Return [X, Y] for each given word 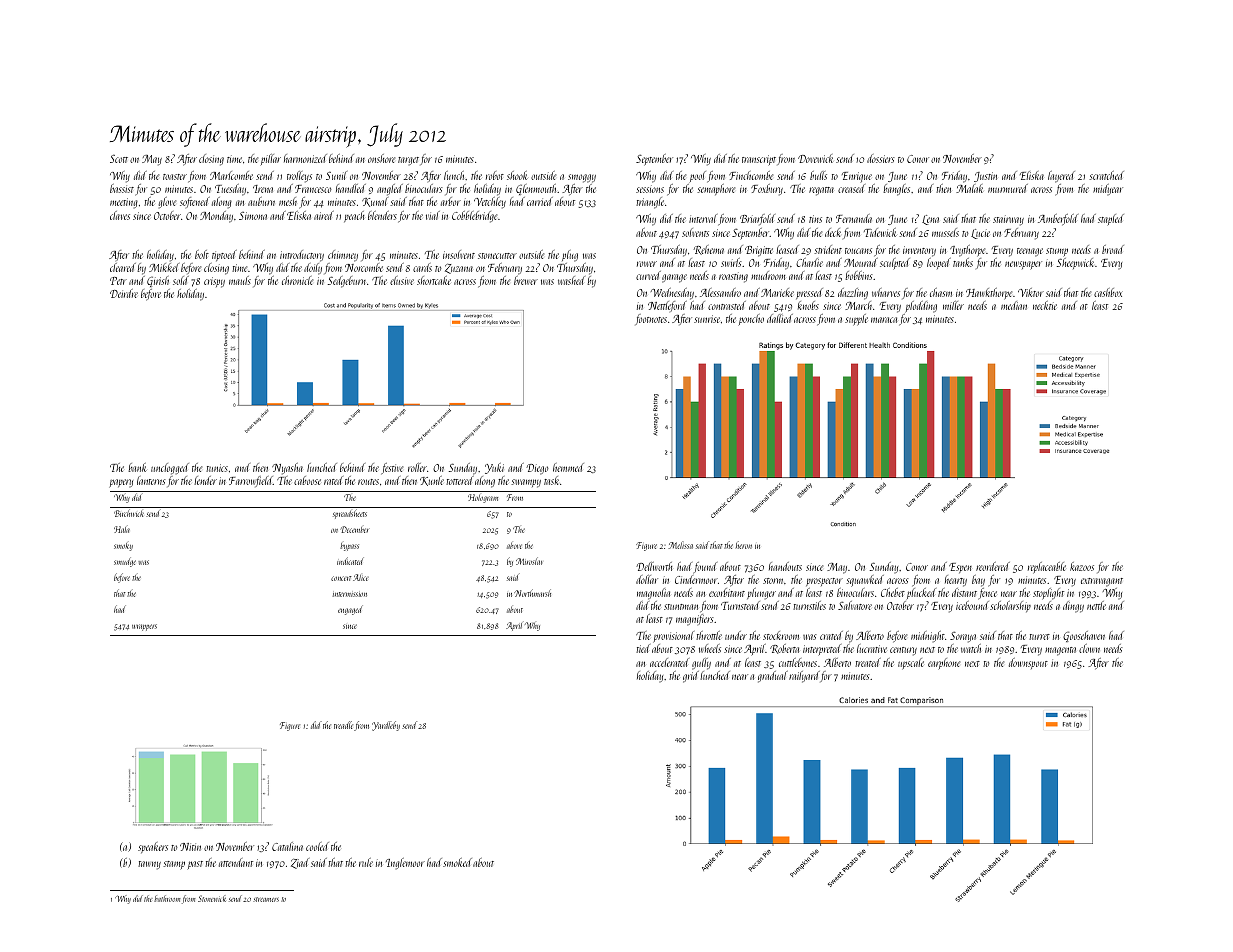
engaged [350, 610]
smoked [457, 862]
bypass [349, 547]
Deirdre [124, 293]
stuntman [681, 607]
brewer [526, 280]
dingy [1073, 607]
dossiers [881, 158]
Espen [960, 568]
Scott [119, 159]
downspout [1028, 663]
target [408, 161]
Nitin [190, 847]
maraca [884, 320]
